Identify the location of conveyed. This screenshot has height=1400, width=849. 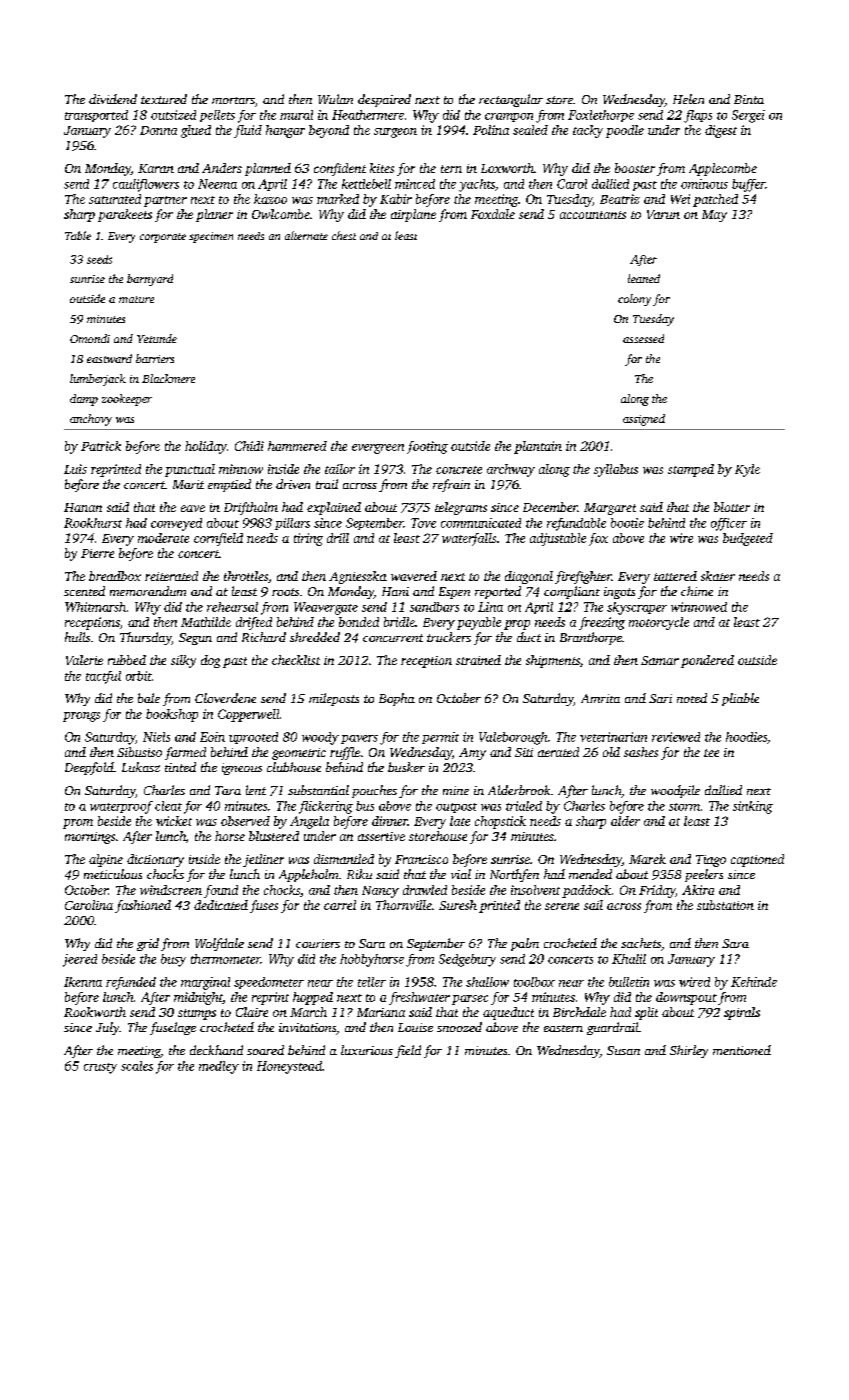
(176, 524).
